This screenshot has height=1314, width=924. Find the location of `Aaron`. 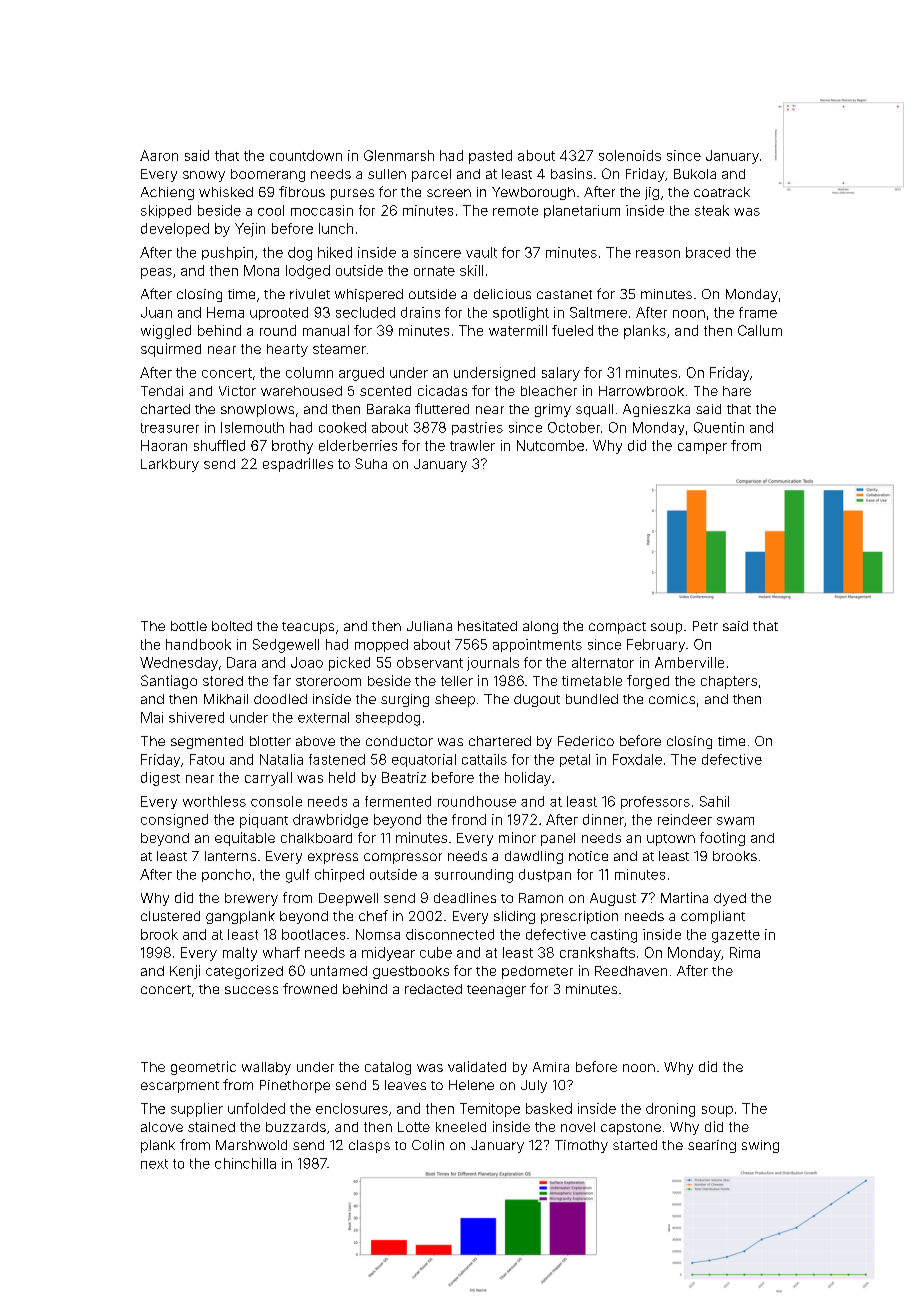

Aaron is located at coordinates (159, 155).
